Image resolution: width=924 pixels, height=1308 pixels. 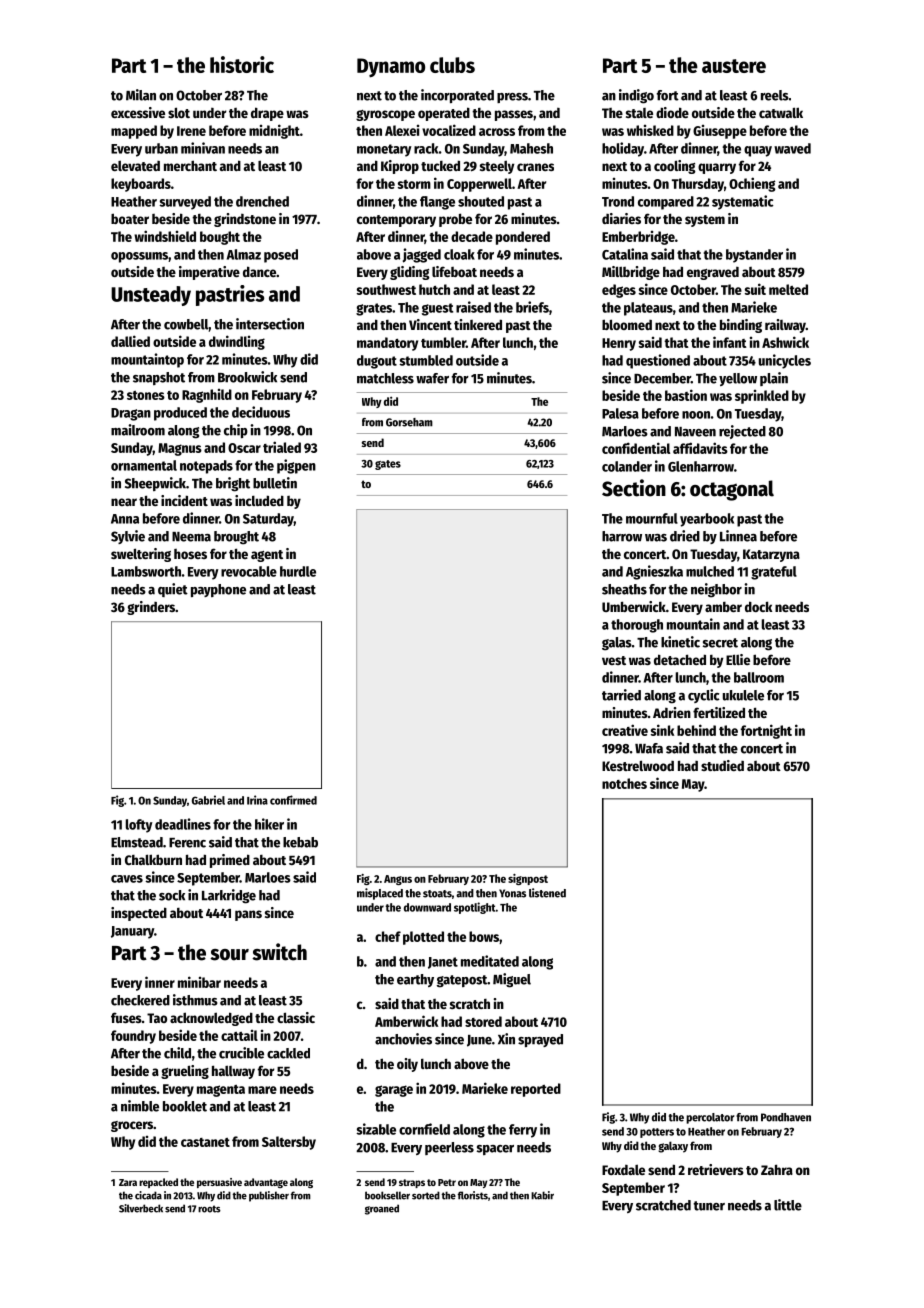 I want to click on roots, so click(x=209, y=1209).
